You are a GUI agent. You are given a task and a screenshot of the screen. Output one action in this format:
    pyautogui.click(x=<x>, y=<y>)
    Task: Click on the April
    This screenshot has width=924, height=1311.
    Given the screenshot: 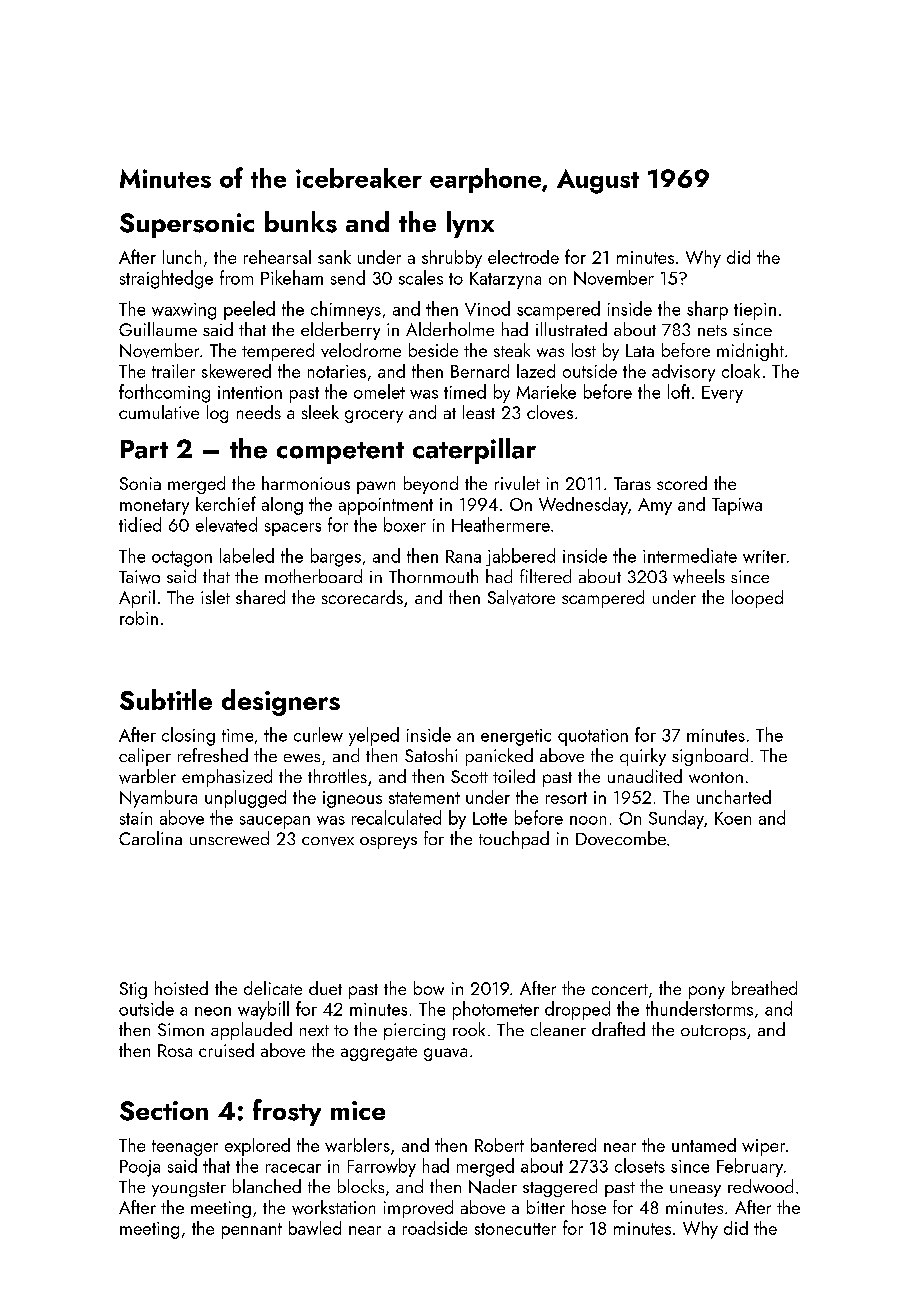 What is the action you would take?
    pyautogui.click(x=137, y=599)
